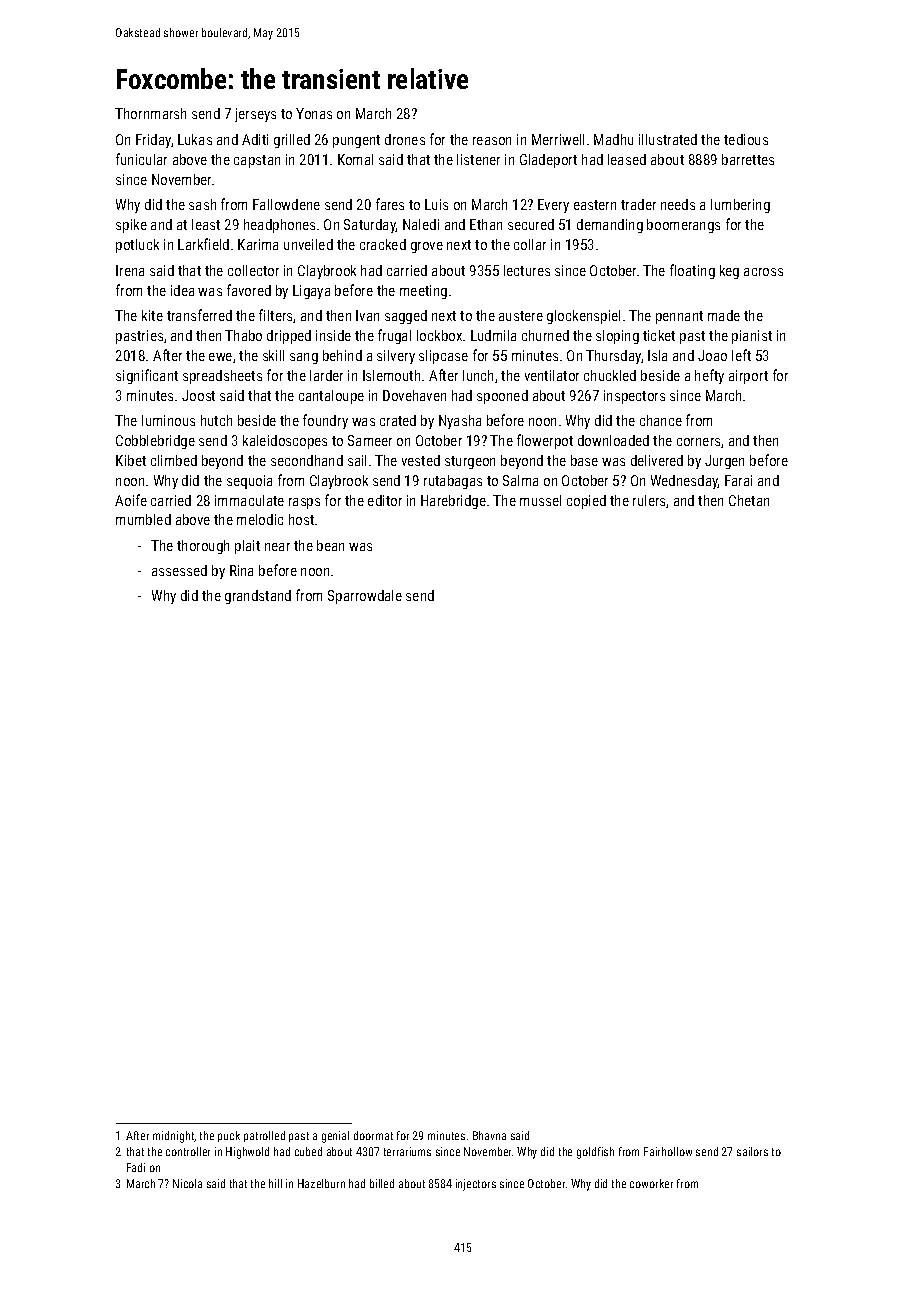  Describe the element at coordinates (668, 1151) in the screenshot. I see `Fairhollow` at that location.
